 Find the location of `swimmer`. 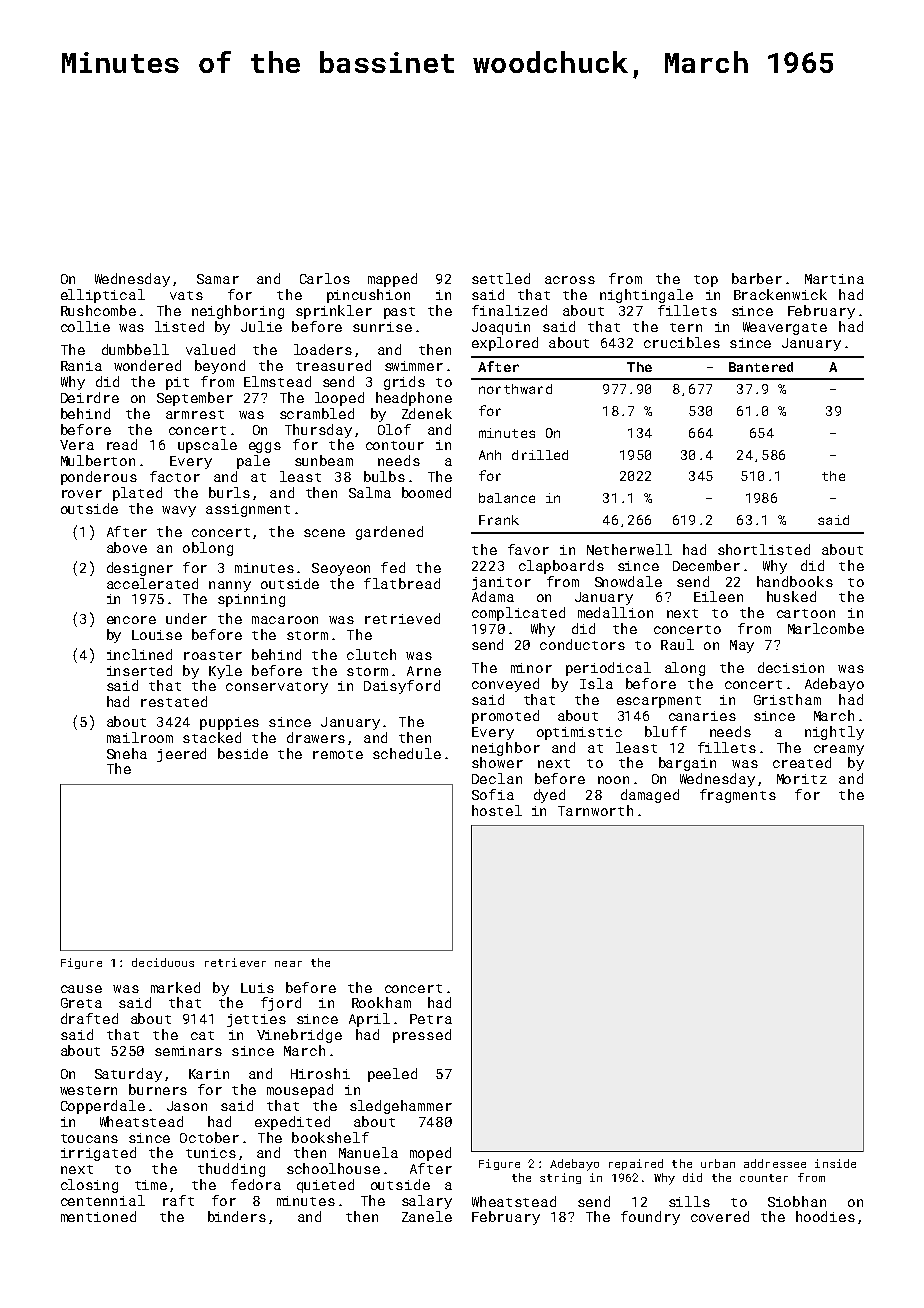

swimmer is located at coordinates (414, 366).
